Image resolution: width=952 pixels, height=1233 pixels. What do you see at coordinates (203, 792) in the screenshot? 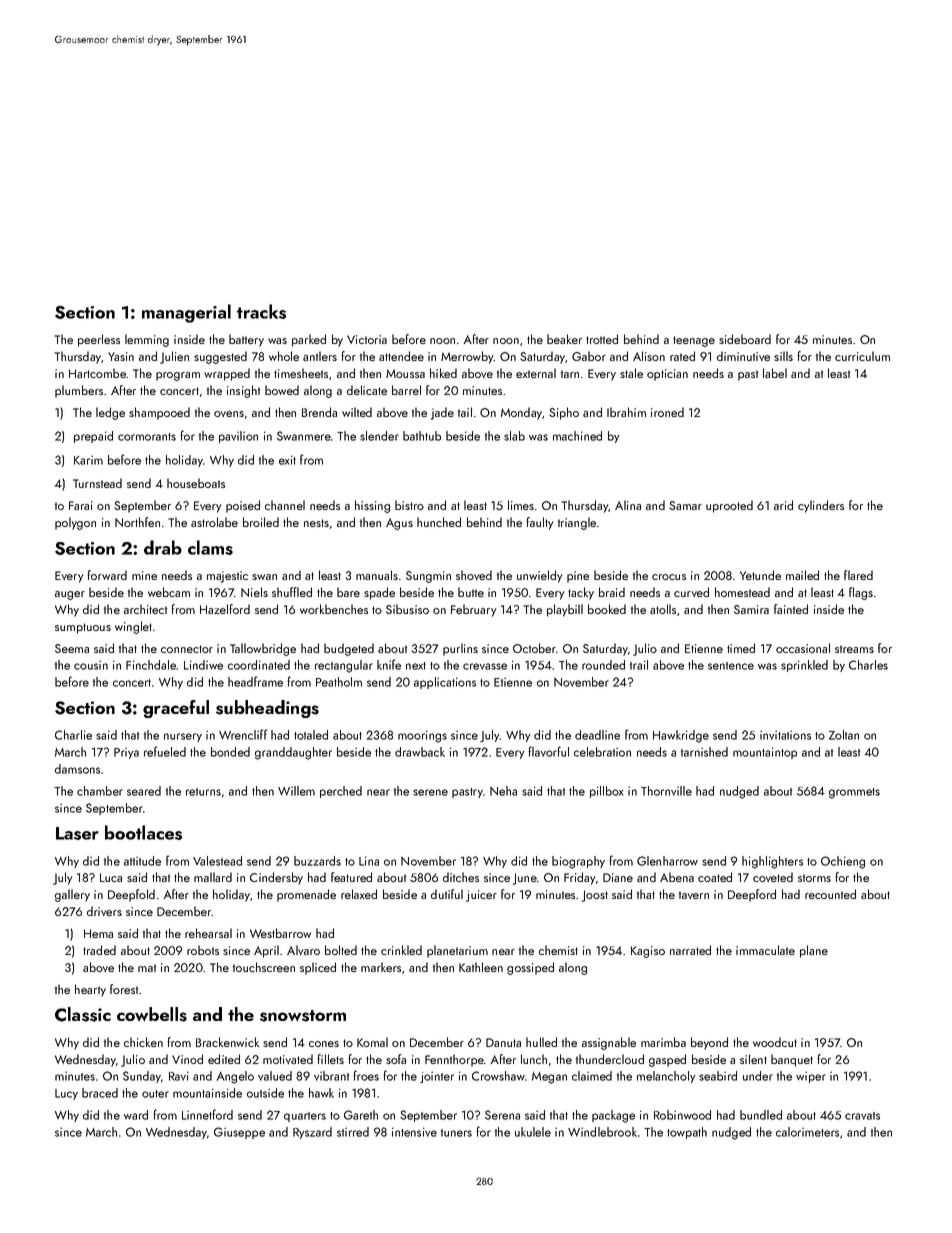
I see `returns` at bounding box center [203, 792].
